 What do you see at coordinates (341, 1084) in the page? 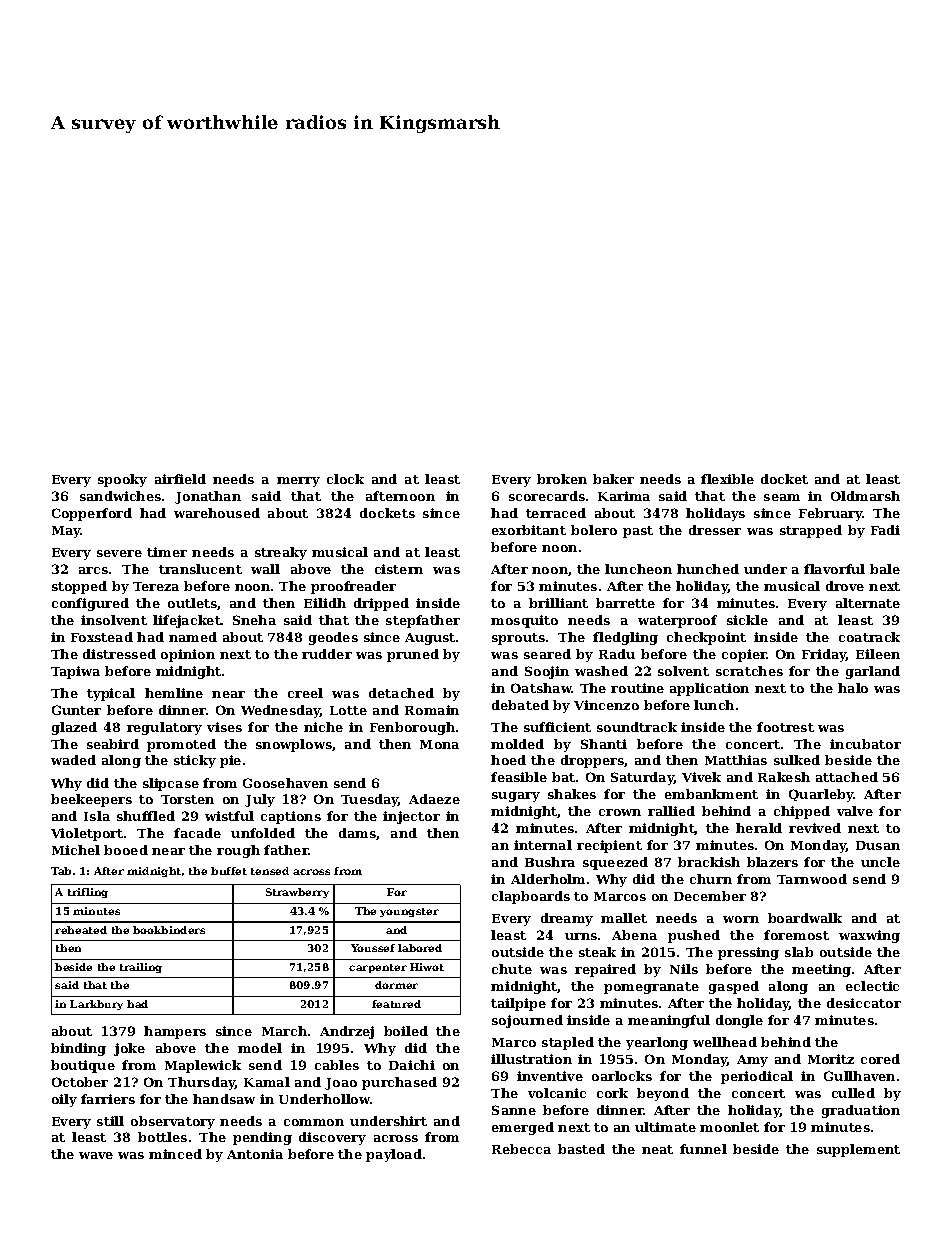
I see `Joao` at bounding box center [341, 1084].
